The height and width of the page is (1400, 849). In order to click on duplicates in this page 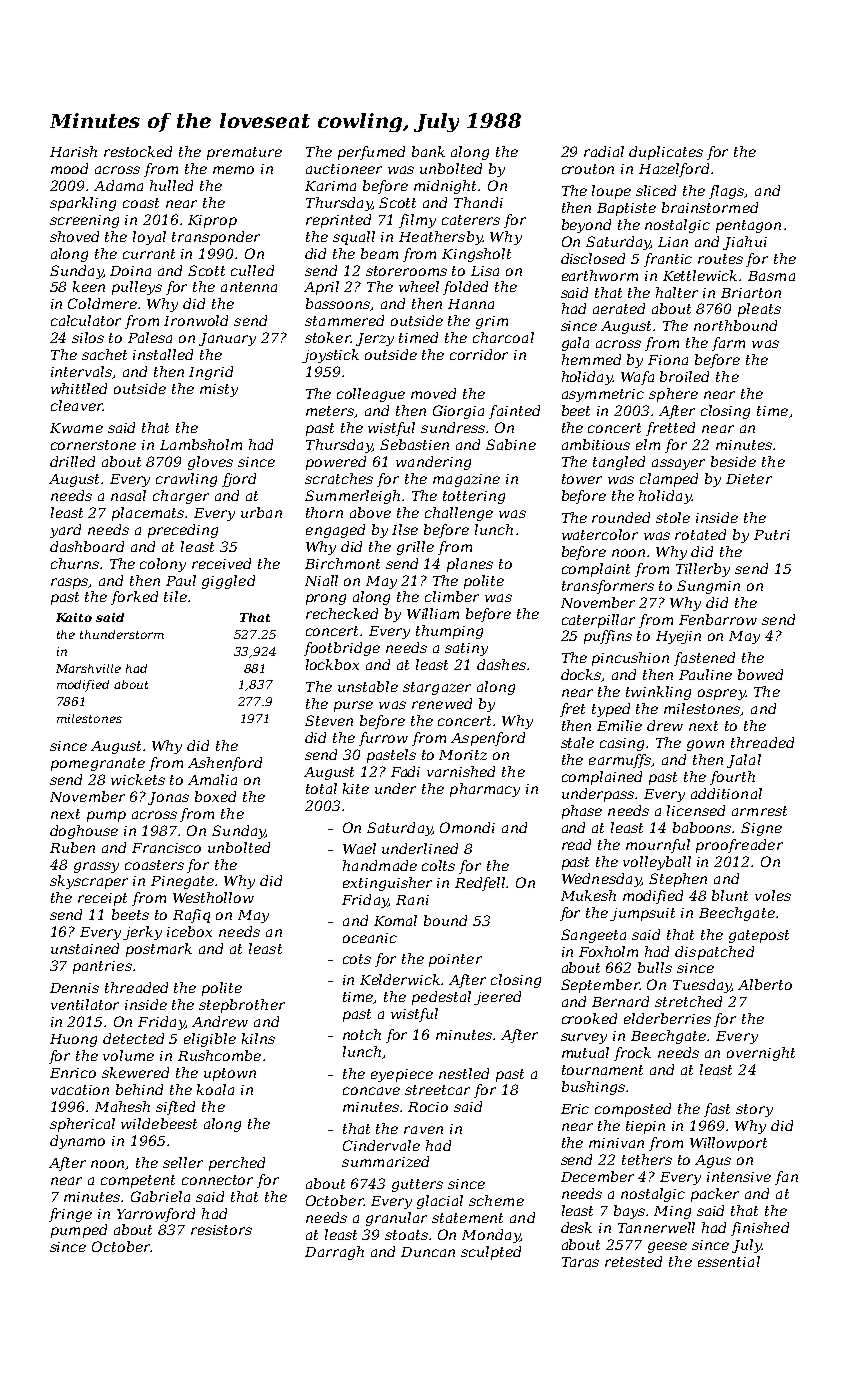, I will do `click(666, 153)`.
